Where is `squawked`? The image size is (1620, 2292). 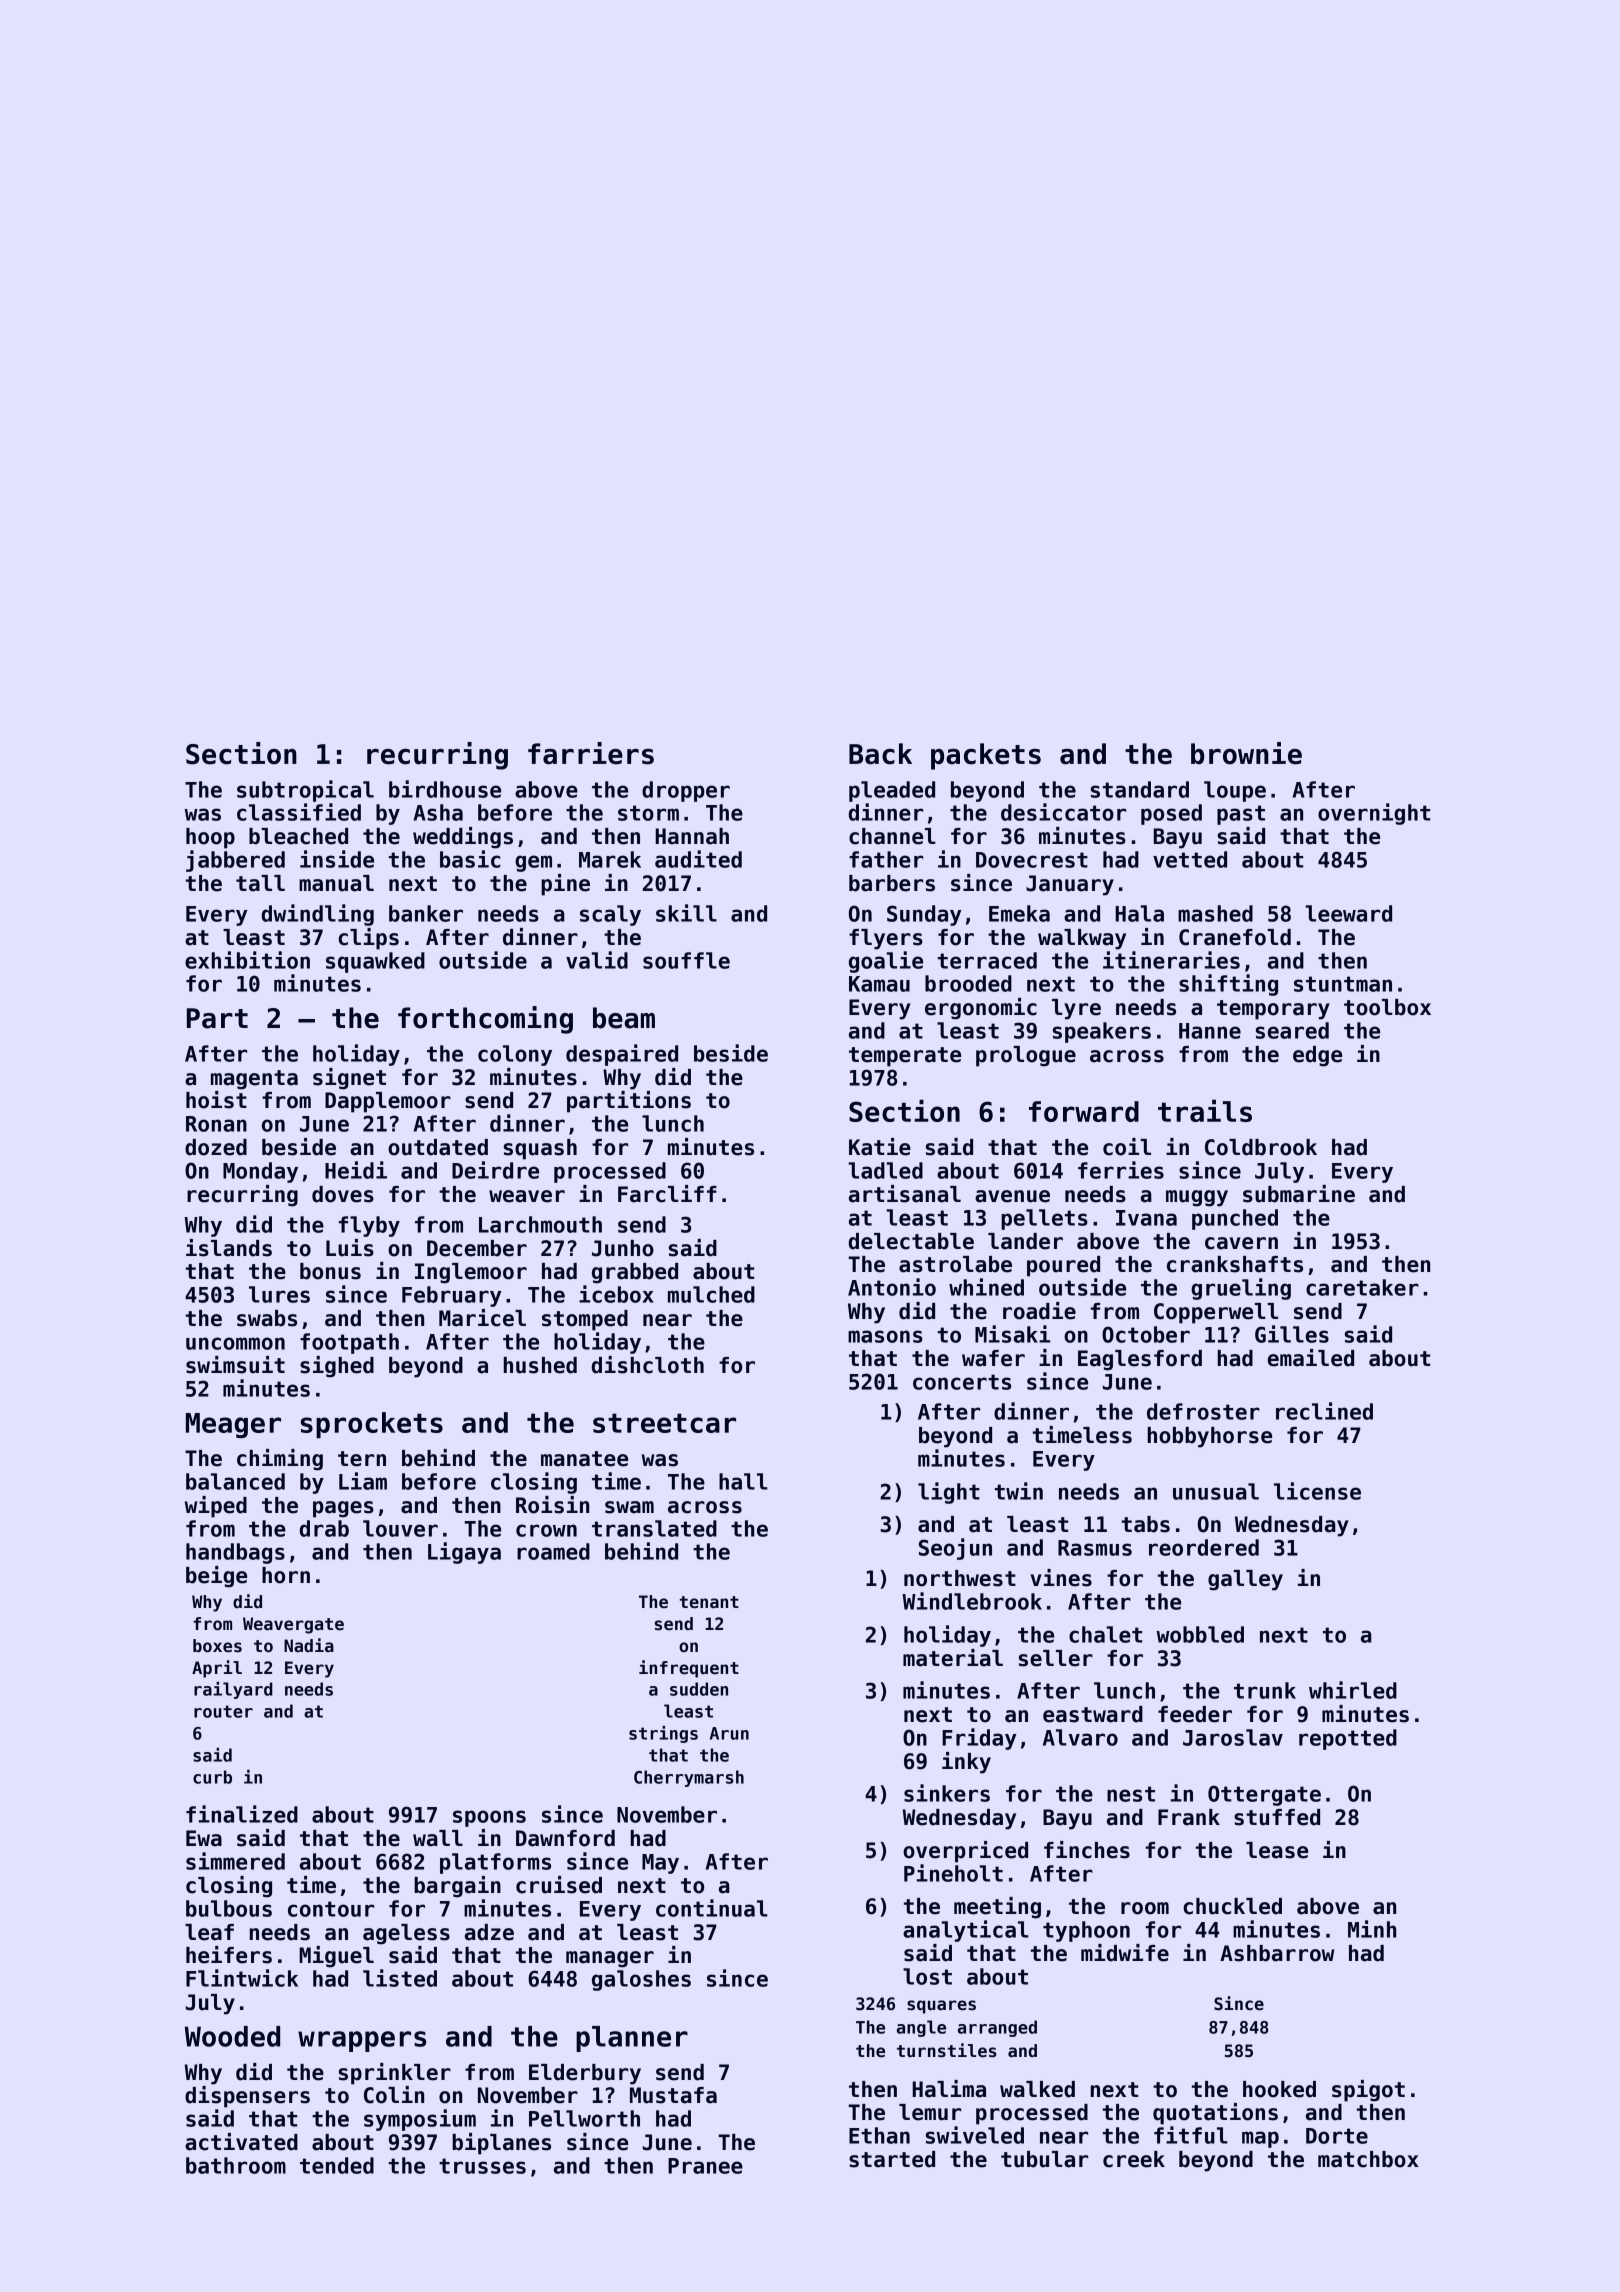 squawked is located at coordinates (375, 962).
